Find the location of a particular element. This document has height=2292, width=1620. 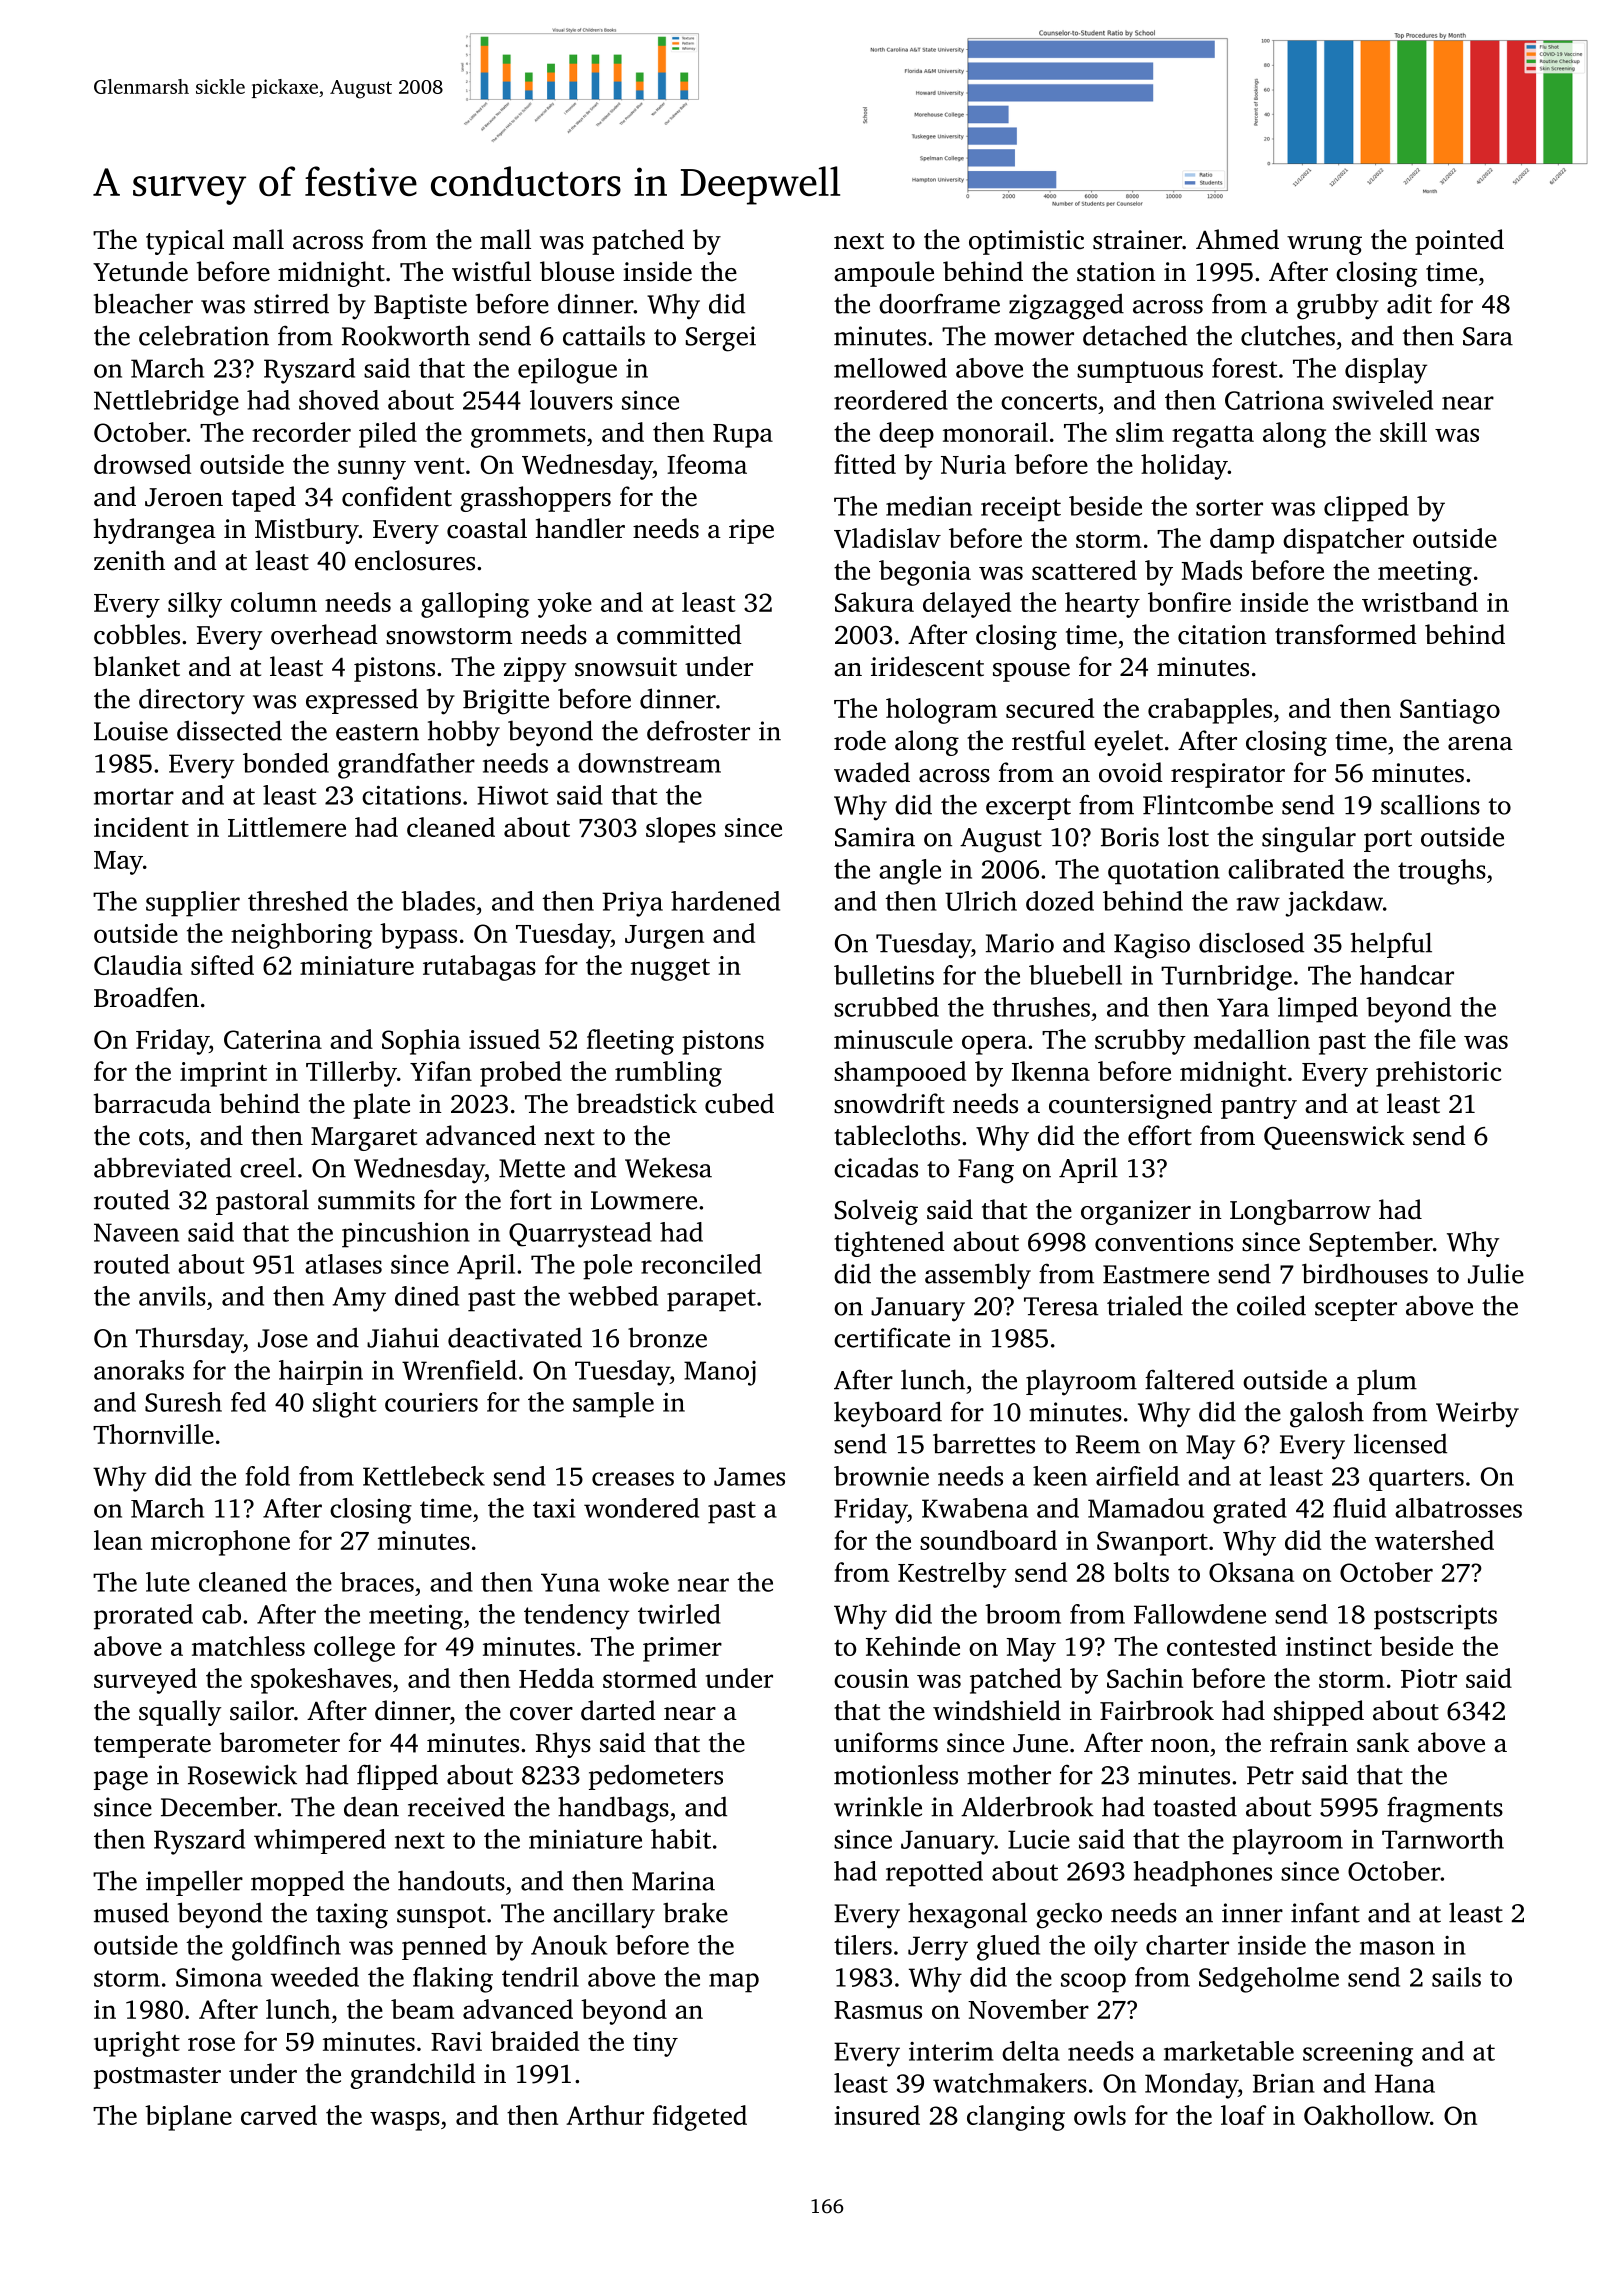

regatta is located at coordinates (1213, 437).
